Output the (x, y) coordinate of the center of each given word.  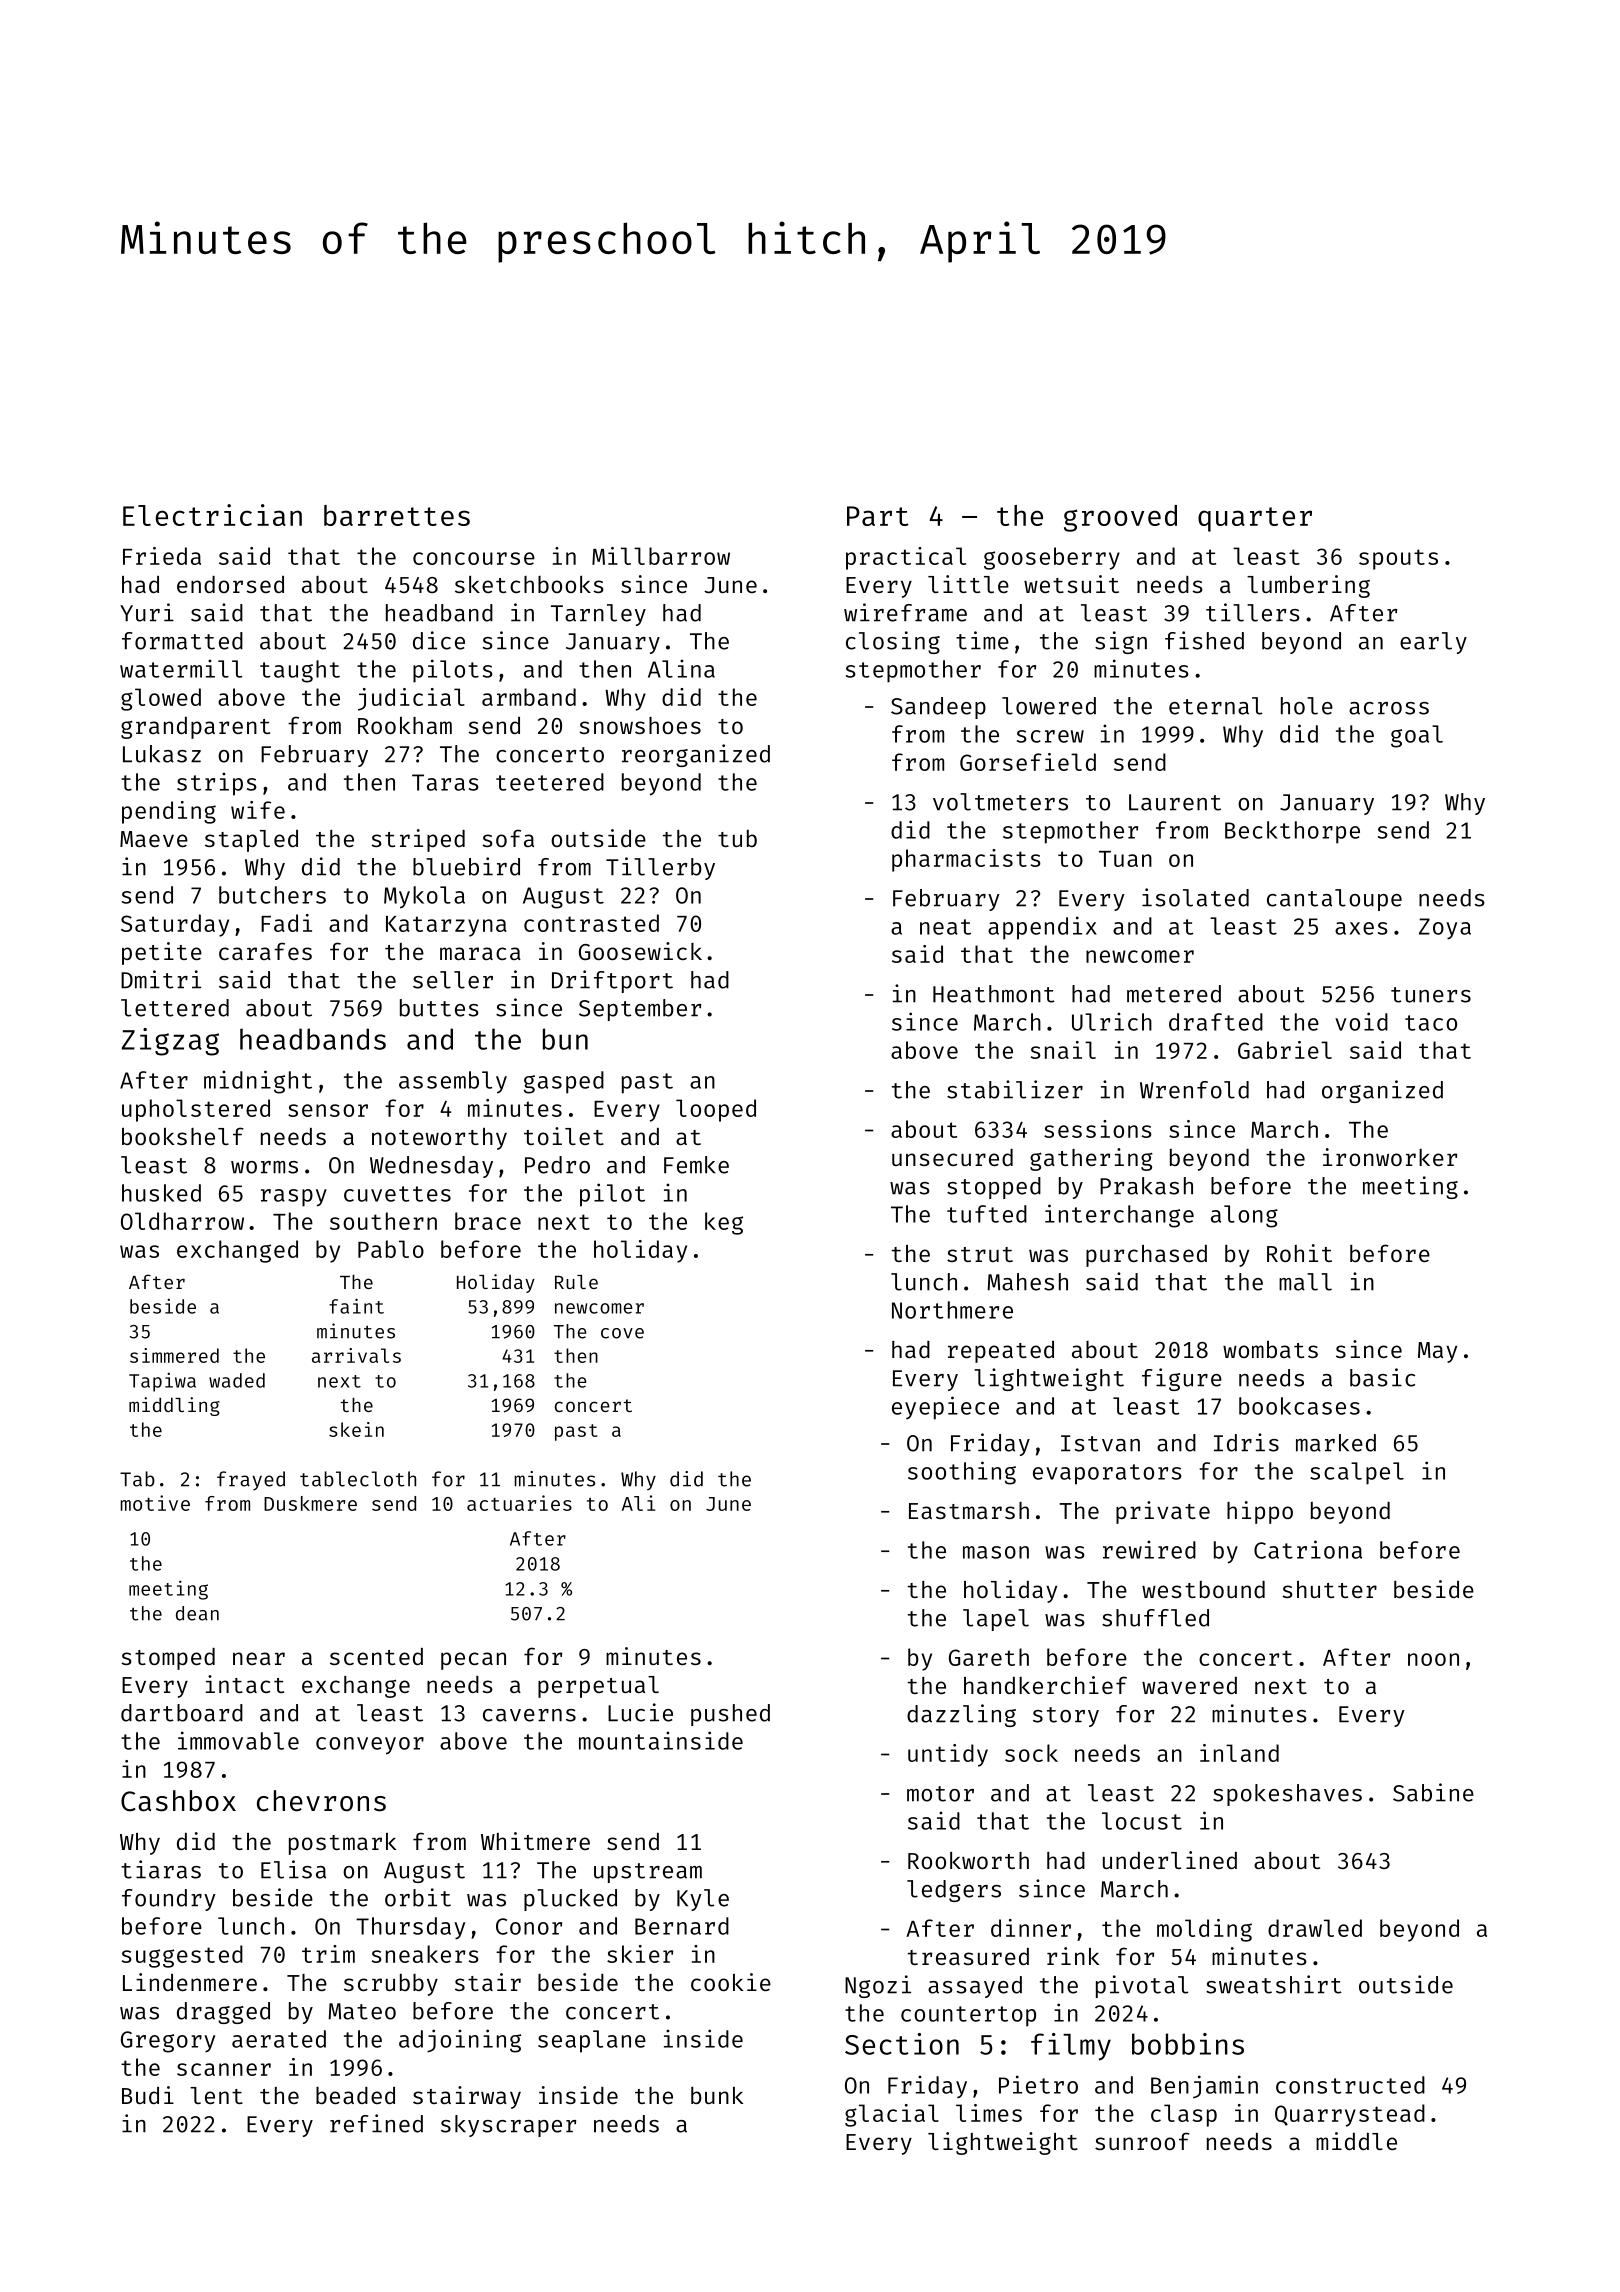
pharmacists (966, 860)
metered (1174, 994)
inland (1239, 1753)
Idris (1246, 1442)
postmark (342, 1844)
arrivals (356, 1355)
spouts (1398, 559)
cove (622, 1333)
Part (877, 516)
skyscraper (508, 2126)
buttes (439, 1008)
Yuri (147, 612)
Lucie (640, 1712)
